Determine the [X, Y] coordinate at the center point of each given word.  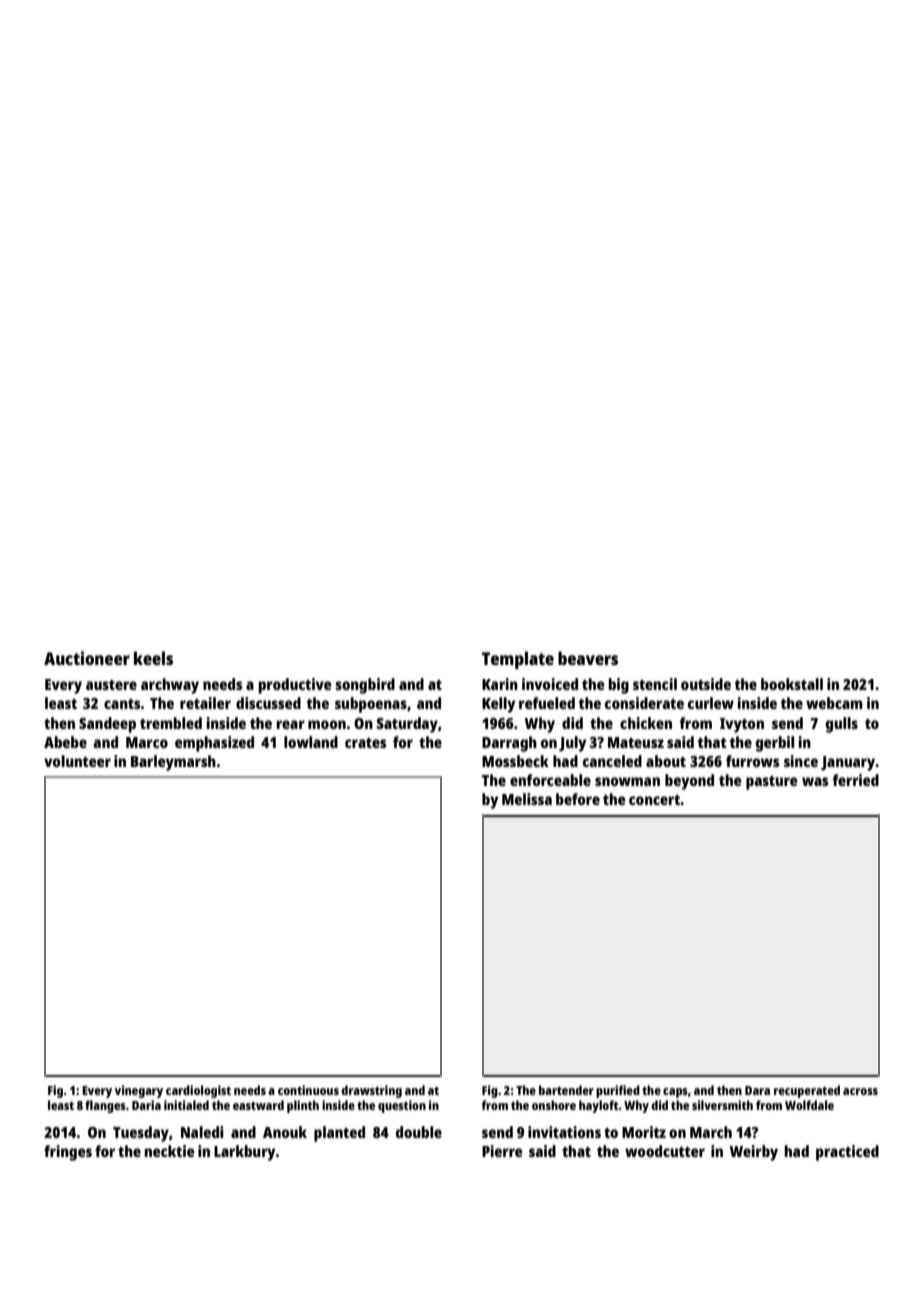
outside [706, 684]
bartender [566, 1090]
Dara [757, 1090]
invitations [564, 1132]
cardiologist [198, 1091]
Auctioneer [87, 658]
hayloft [599, 1106]
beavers [588, 658]
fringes [68, 1153]
